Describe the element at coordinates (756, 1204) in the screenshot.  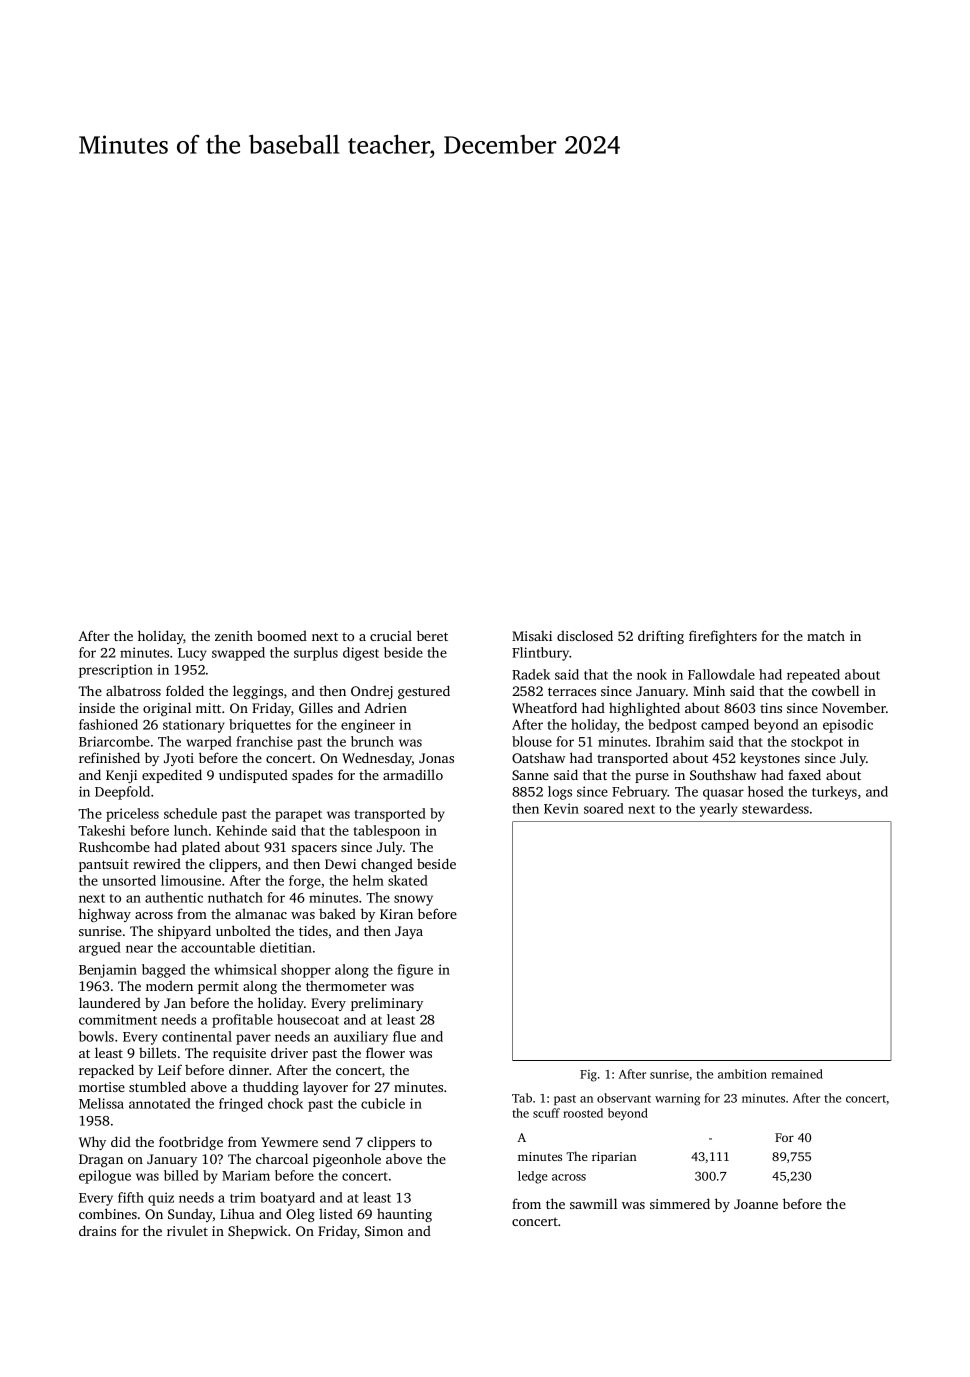
I see `Joanne` at that location.
